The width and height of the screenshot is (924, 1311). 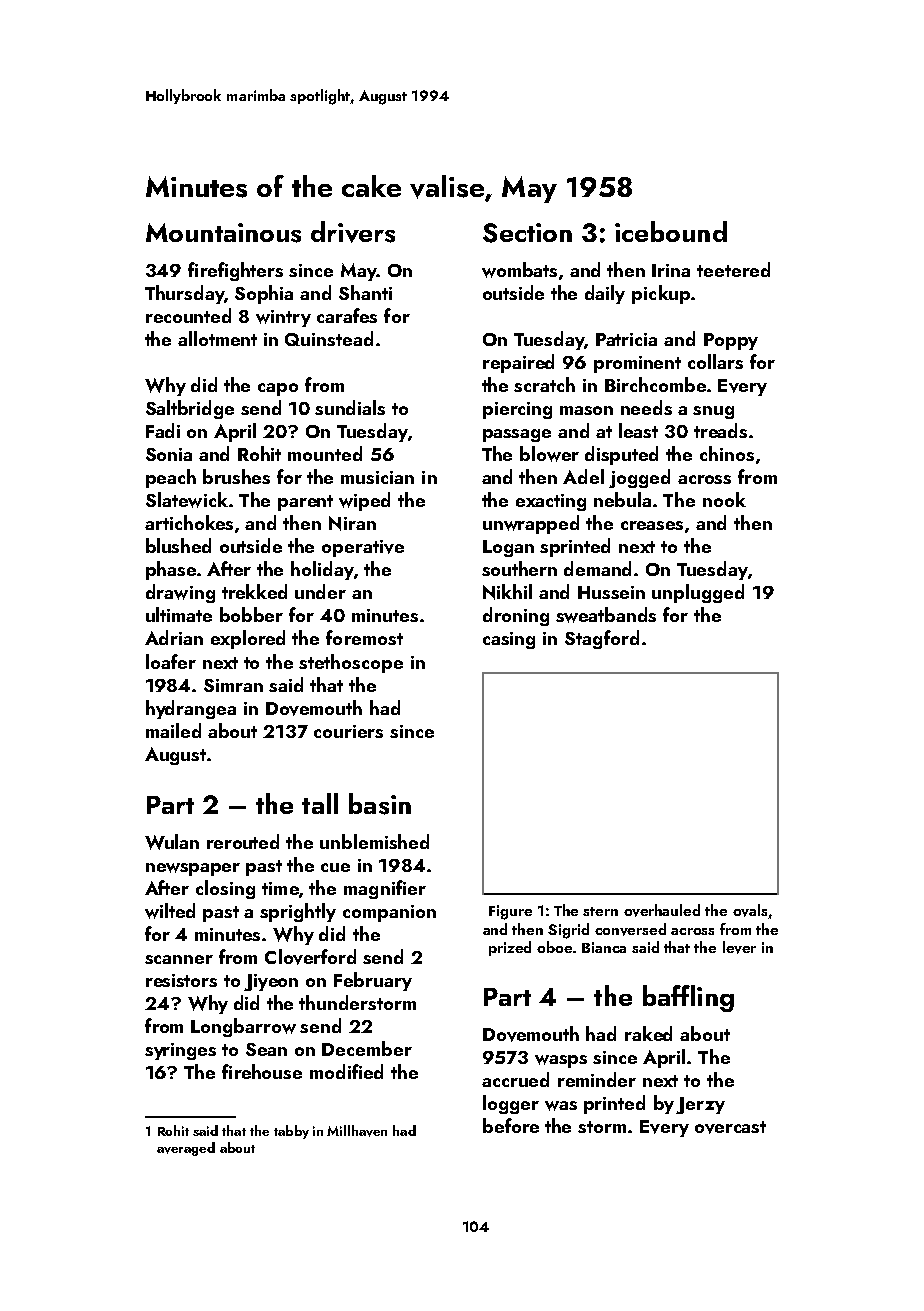 What do you see at coordinates (671, 231) in the screenshot?
I see `icebound` at bounding box center [671, 231].
